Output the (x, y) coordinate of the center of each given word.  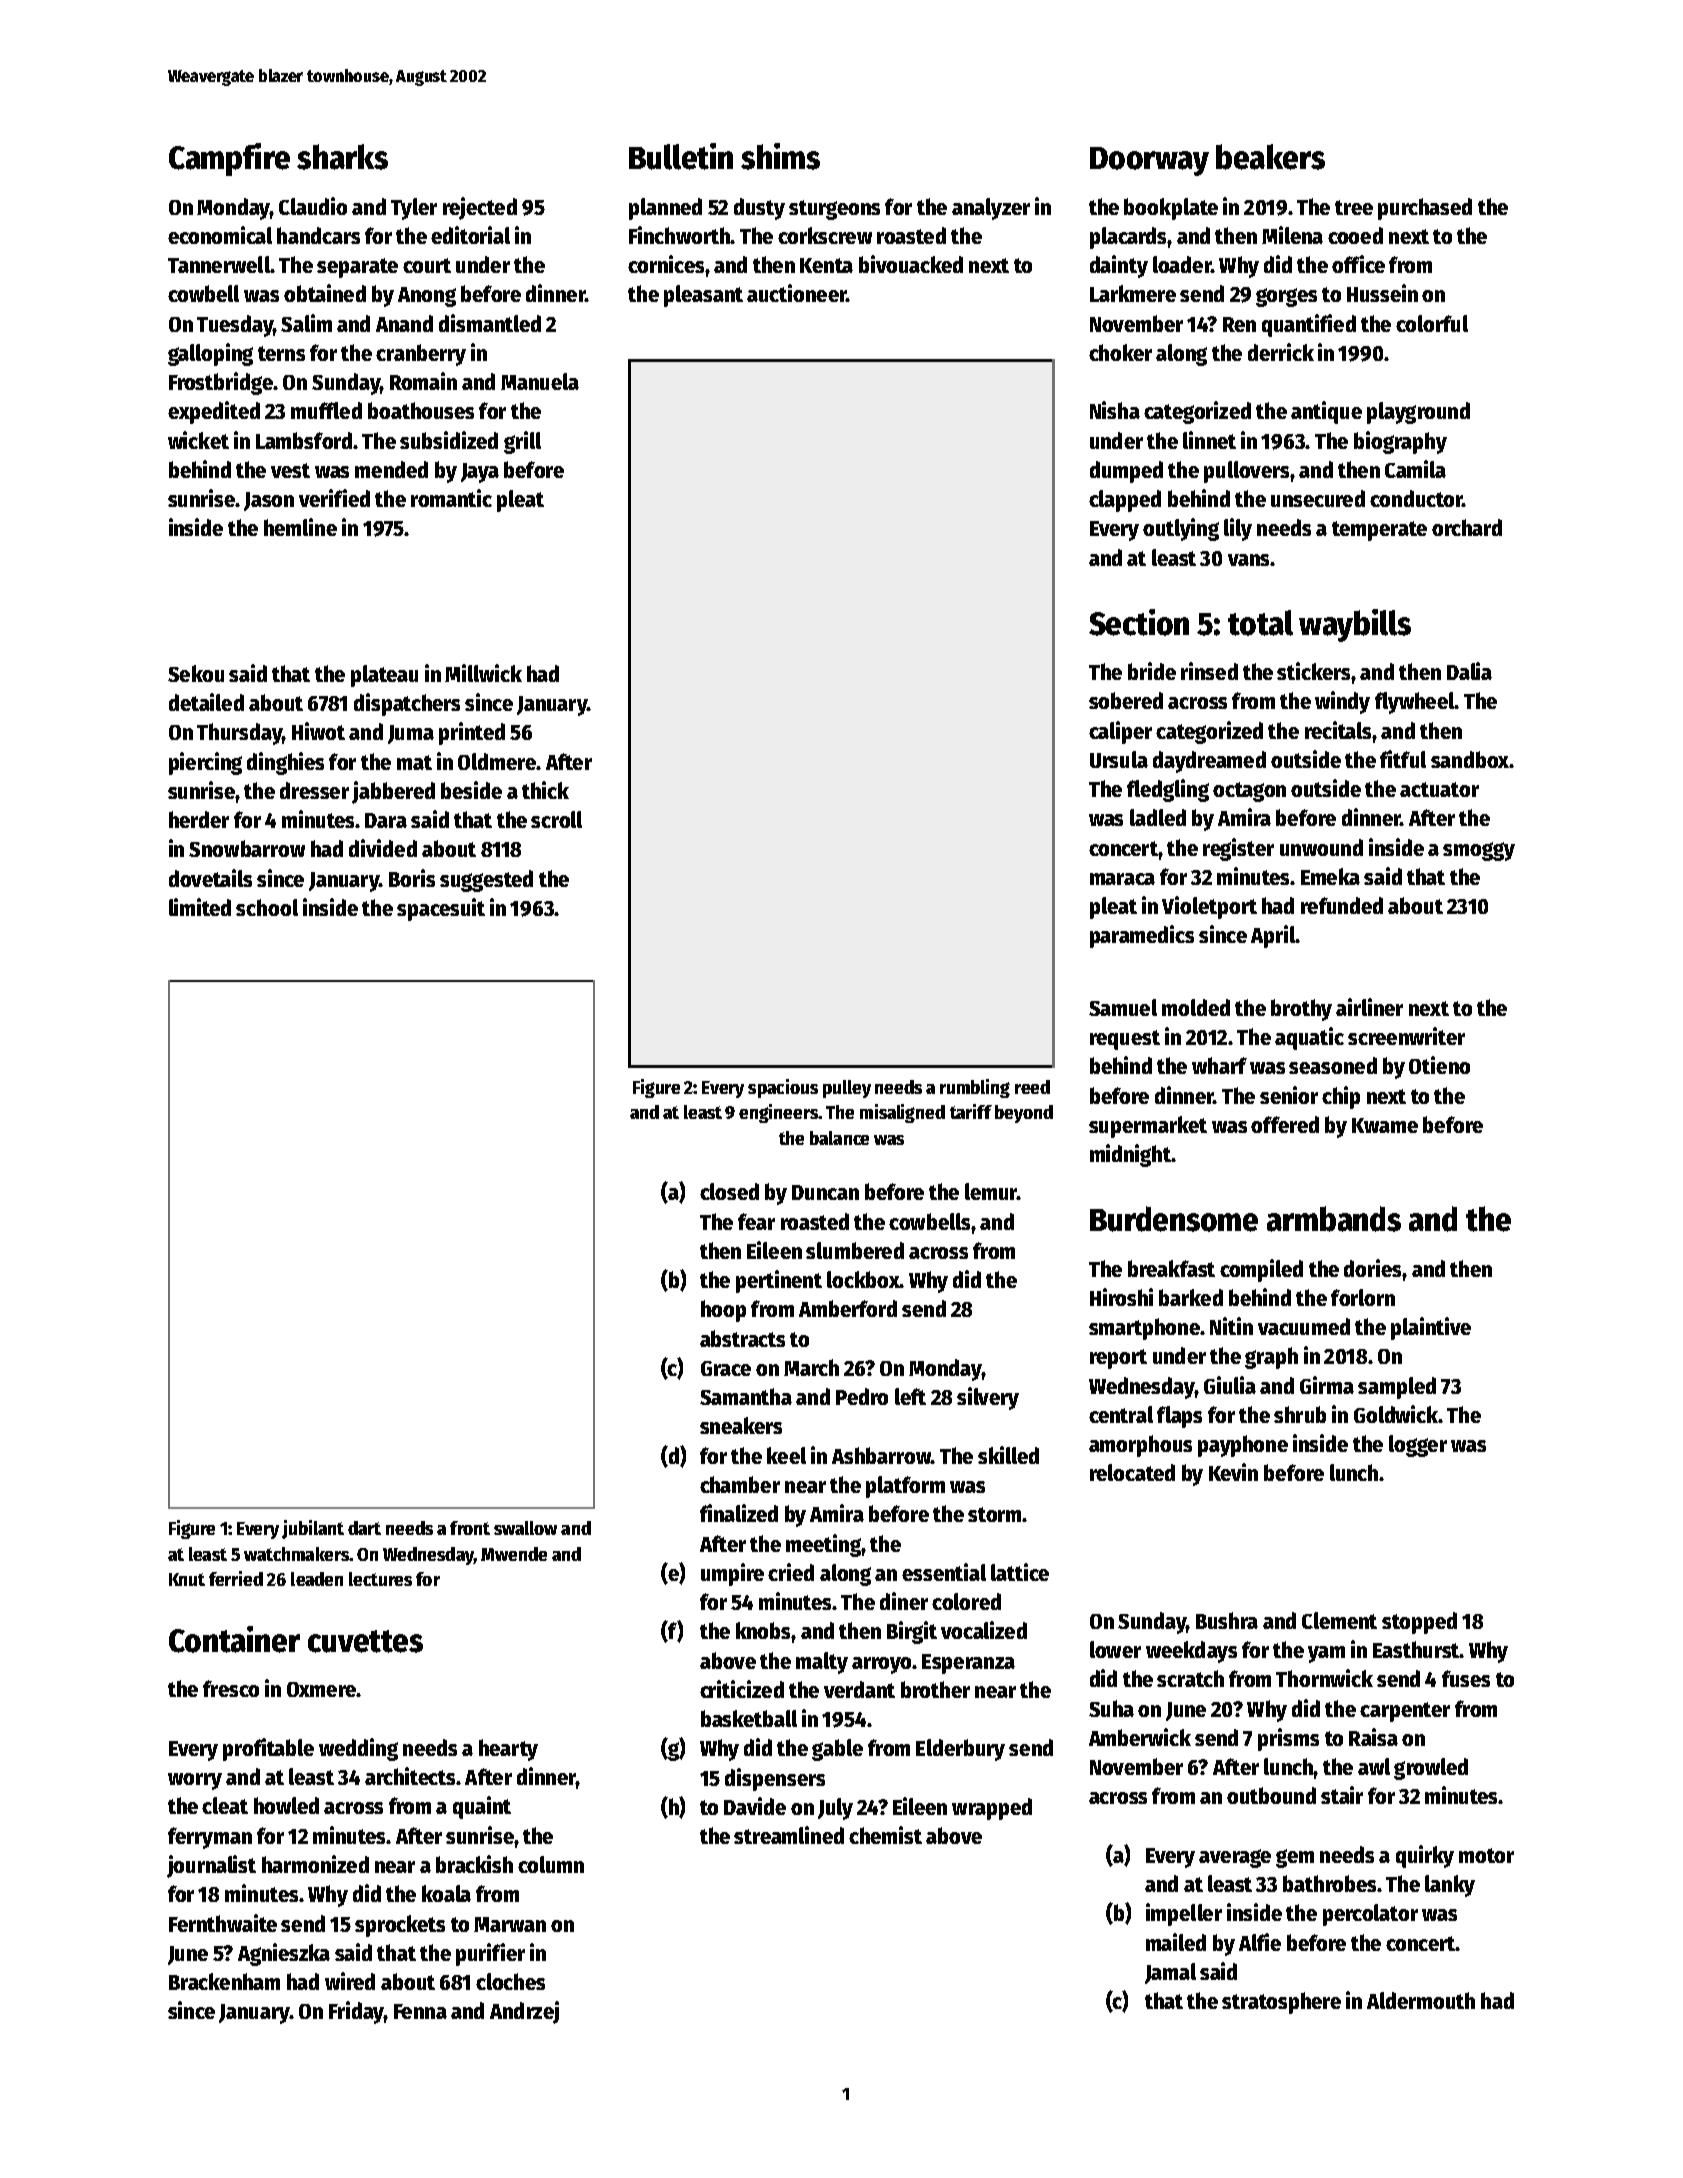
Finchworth (679, 235)
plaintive (1431, 1328)
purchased (1425, 209)
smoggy (1479, 851)
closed (729, 1191)
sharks (342, 157)
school (267, 907)
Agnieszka (284, 1954)
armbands (1334, 1219)
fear (756, 1221)
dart (364, 1528)
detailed (206, 702)
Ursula (1119, 759)
